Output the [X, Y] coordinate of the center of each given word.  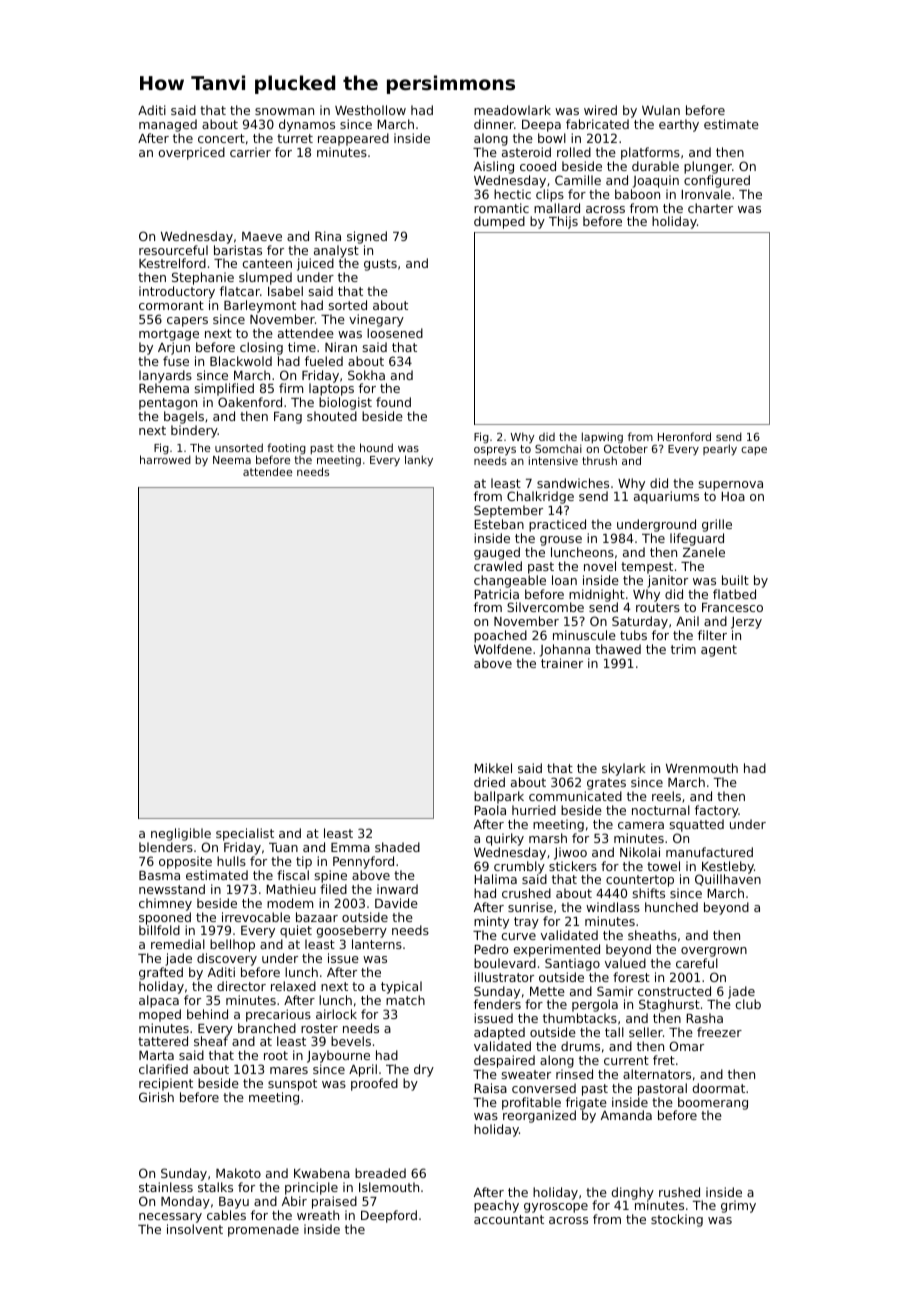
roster [319, 1028]
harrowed [165, 459]
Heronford [684, 436]
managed [168, 125]
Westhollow [370, 110]
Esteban [499, 524]
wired [600, 110]
